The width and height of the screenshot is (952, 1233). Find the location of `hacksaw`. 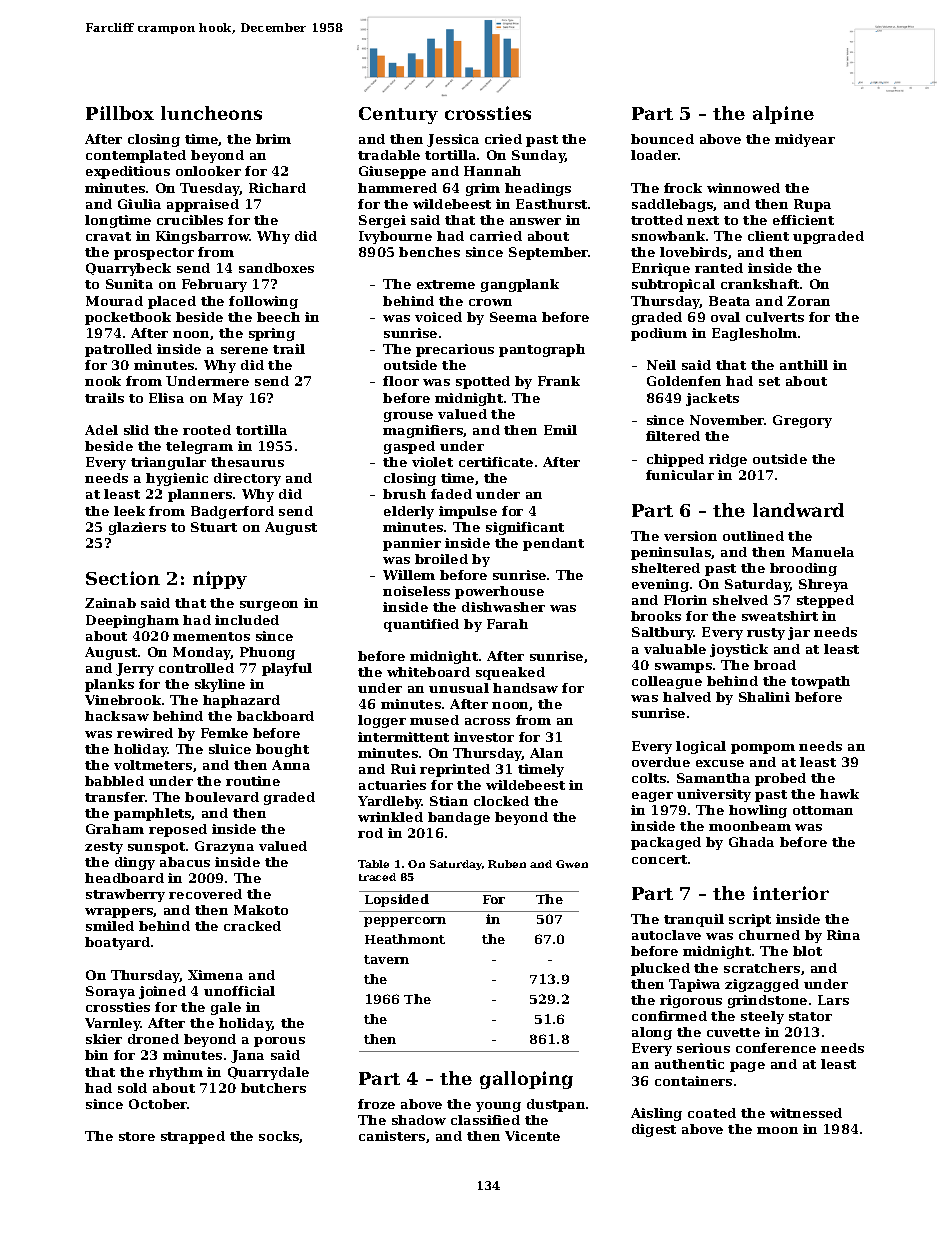

hacksaw is located at coordinates (117, 716).
